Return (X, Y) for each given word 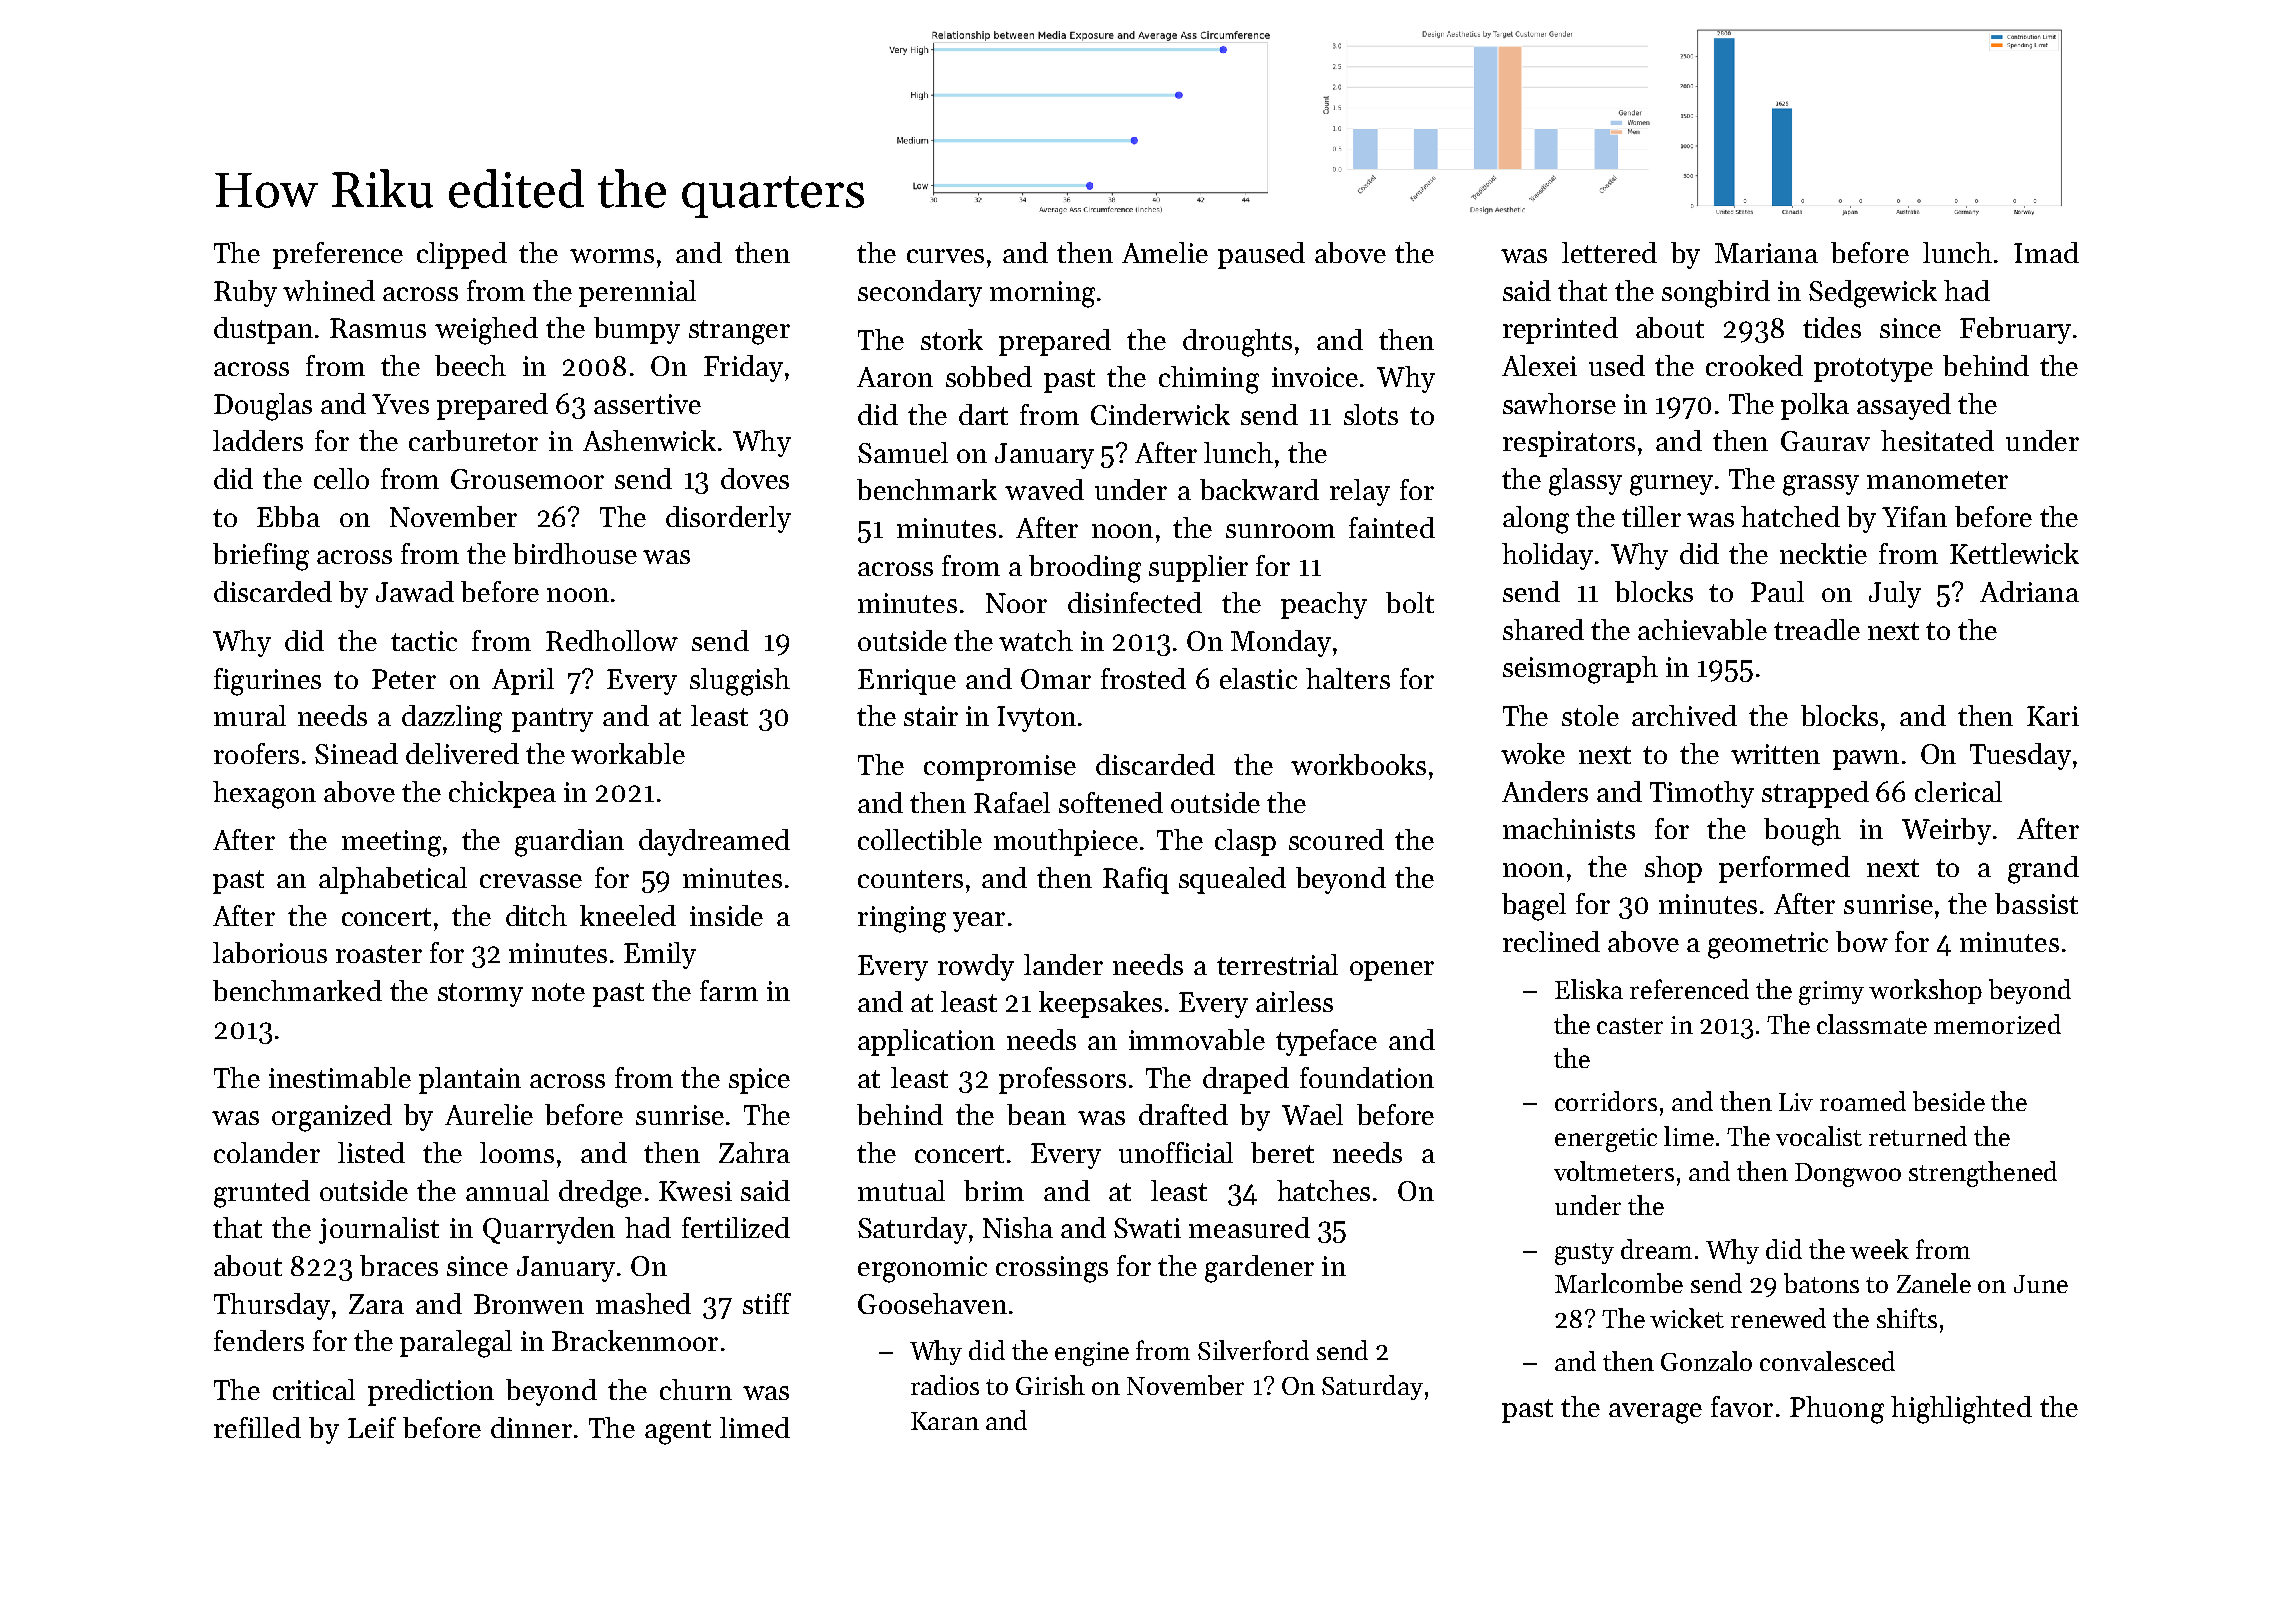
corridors (1606, 1101)
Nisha (1018, 1227)
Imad (2046, 252)
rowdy (976, 967)
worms (612, 256)
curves (945, 256)
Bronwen (529, 1304)
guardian (569, 843)
